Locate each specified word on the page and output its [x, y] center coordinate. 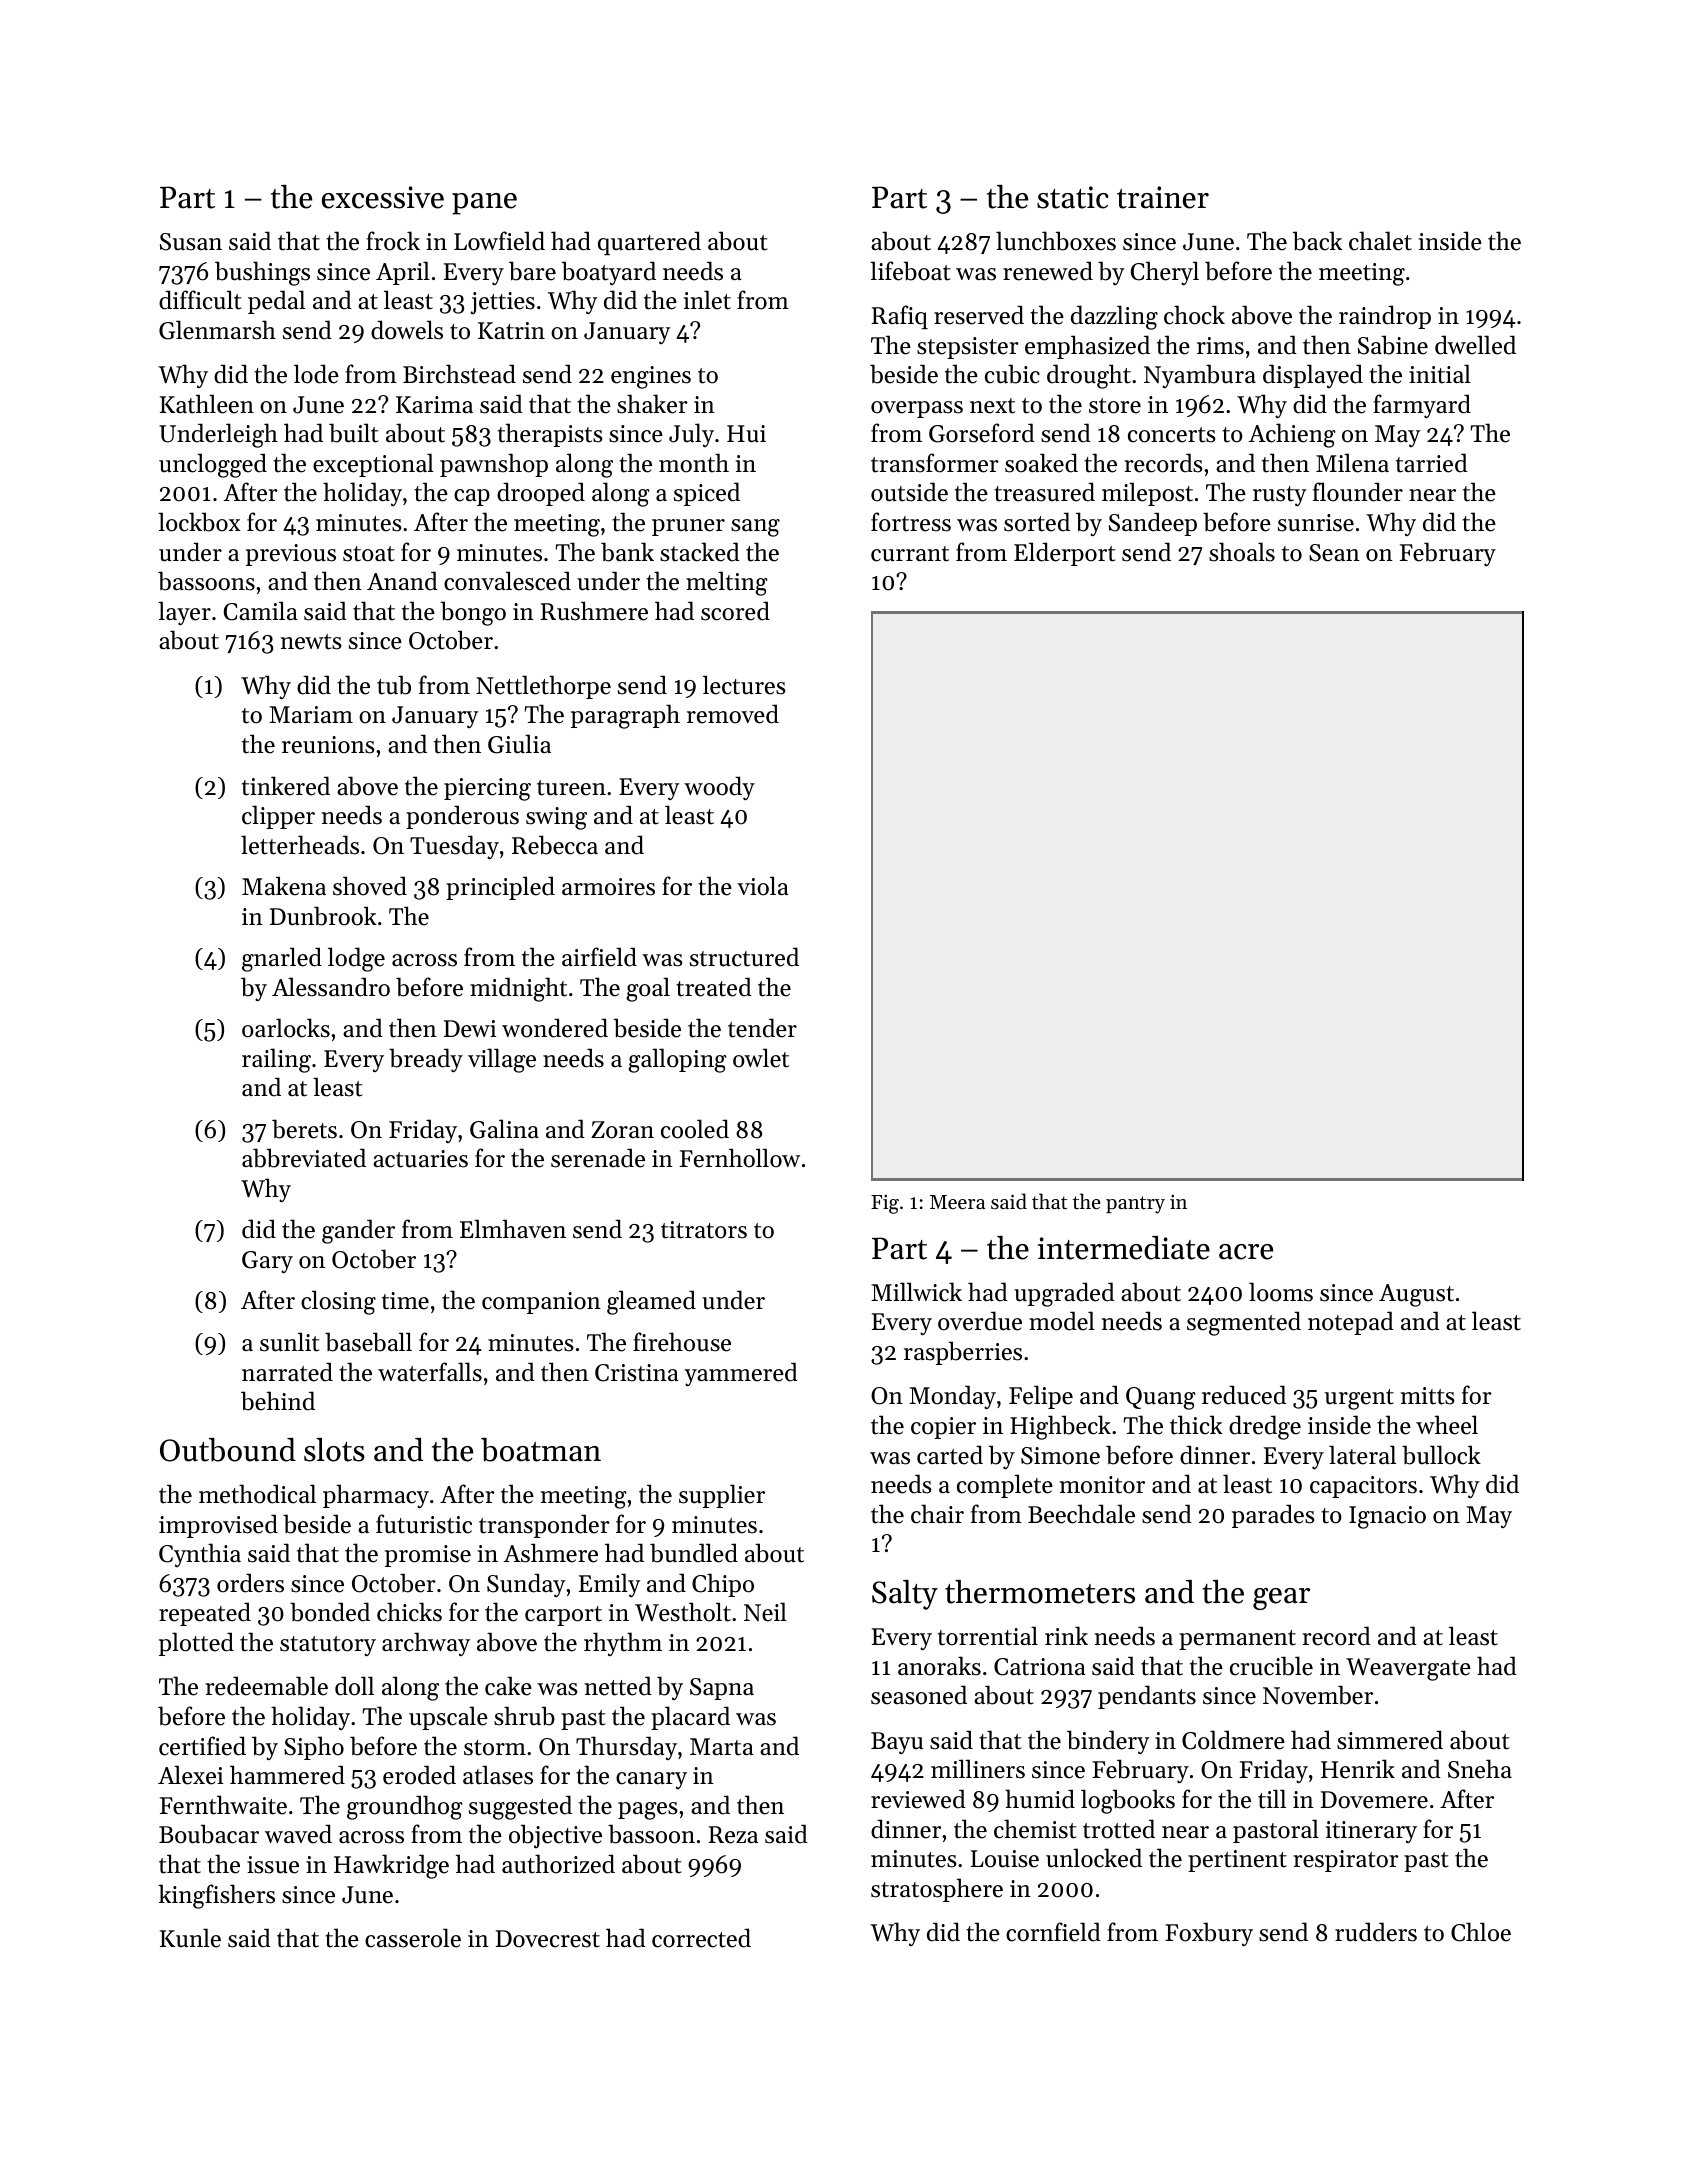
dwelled [1475, 345]
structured [744, 957]
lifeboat [910, 271]
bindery [1108, 1742]
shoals [1242, 552]
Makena [284, 886]
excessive [383, 197]
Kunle [190, 1938]
